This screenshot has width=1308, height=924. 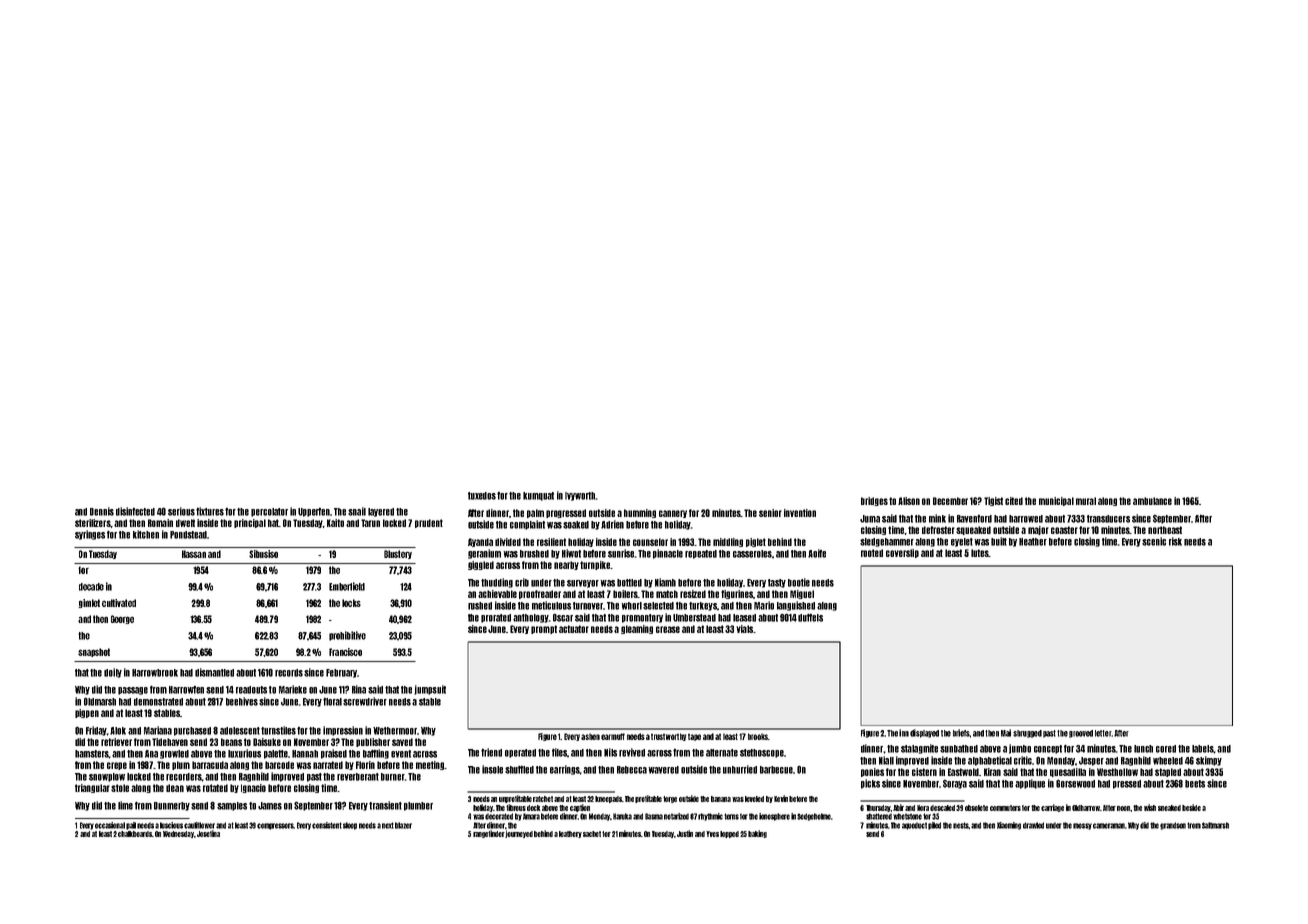 I want to click on letter, so click(x=1103, y=733).
